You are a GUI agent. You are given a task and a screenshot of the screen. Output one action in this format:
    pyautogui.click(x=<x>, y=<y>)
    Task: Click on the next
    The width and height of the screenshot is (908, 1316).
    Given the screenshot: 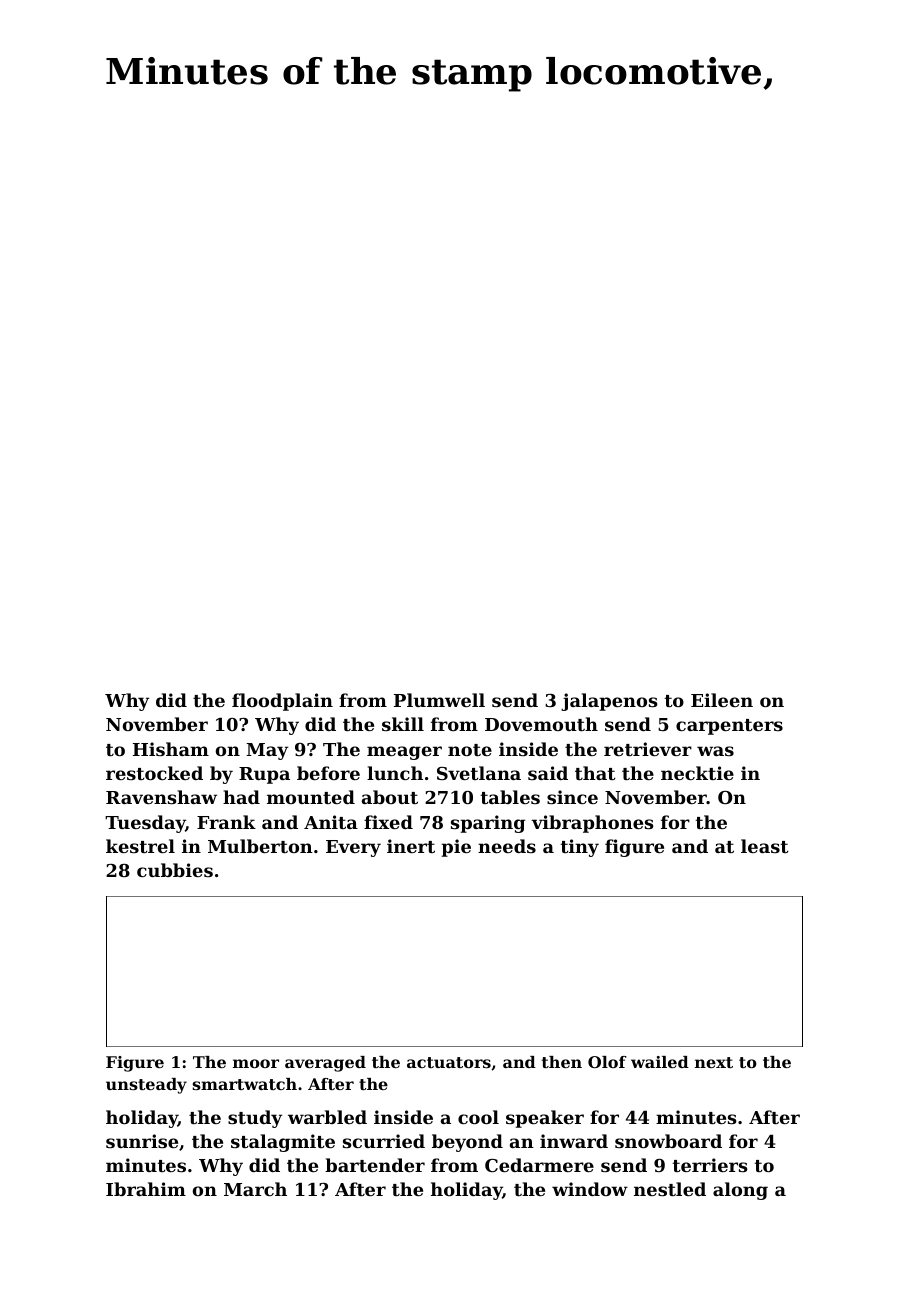 What is the action you would take?
    pyautogui.click(x=714, y=1062)
